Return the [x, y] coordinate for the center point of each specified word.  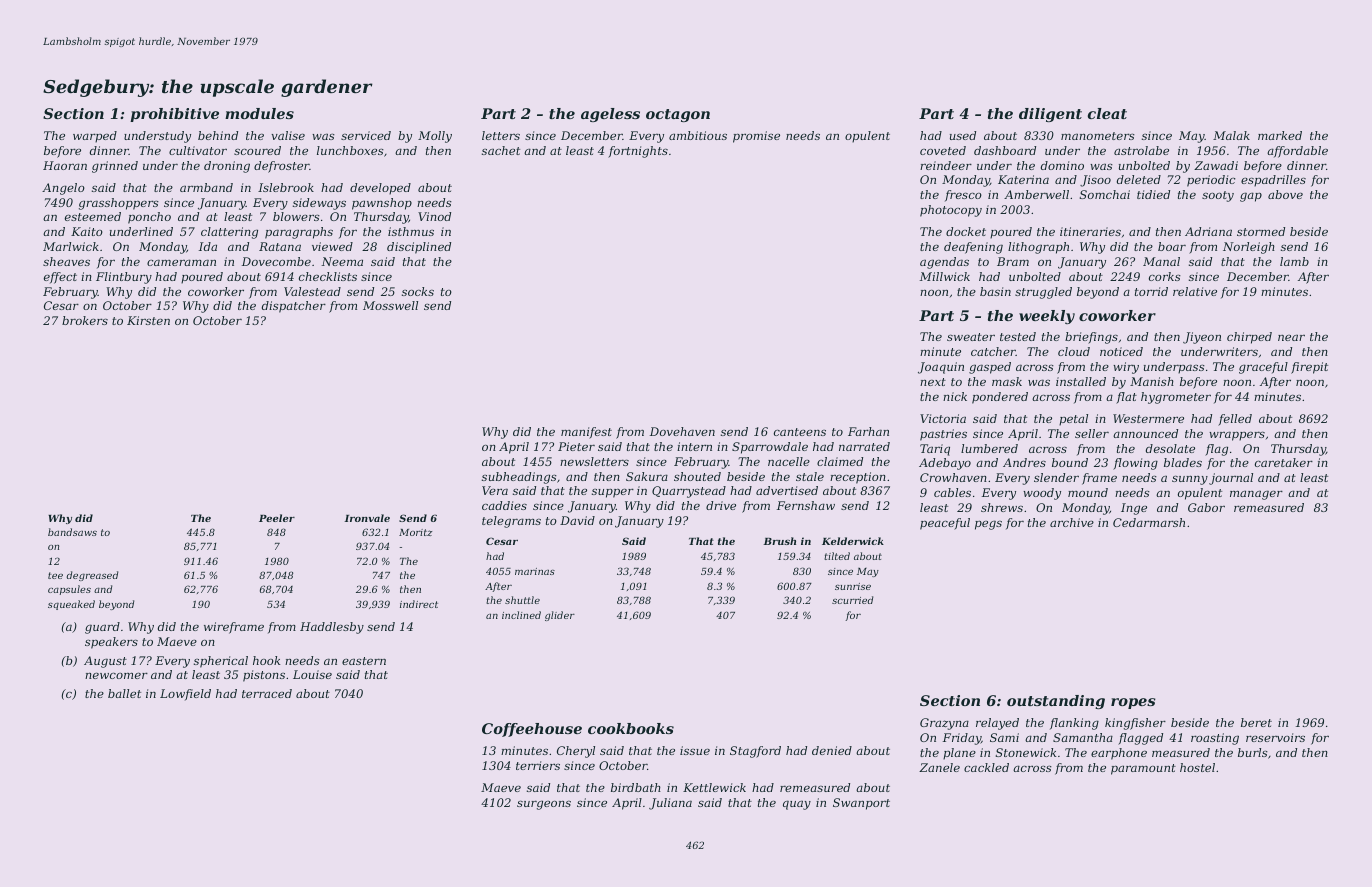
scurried [852, 600]
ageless [610, 115]
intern [694, 446]
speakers [111, 643]
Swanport [861, 804]
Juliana [670, 804]
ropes [1133, 703]
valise [288, 135]
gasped [990, 368]
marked [1280, 135]
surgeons [544, 805]
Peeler [277, 518]
